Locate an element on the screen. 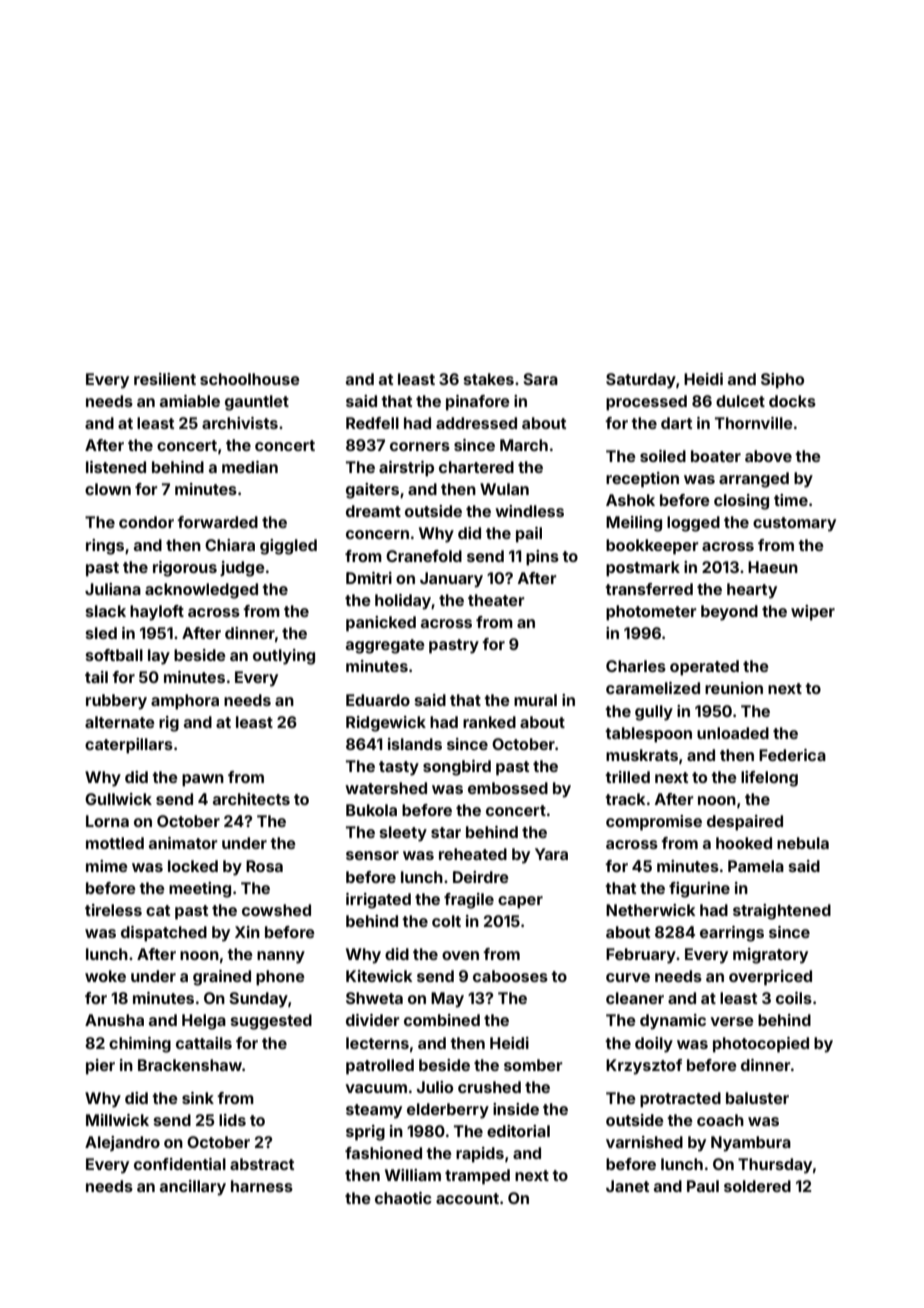 This screenshot has width=924, height=1308. Millwick is located at coordinates (117, 1120).
